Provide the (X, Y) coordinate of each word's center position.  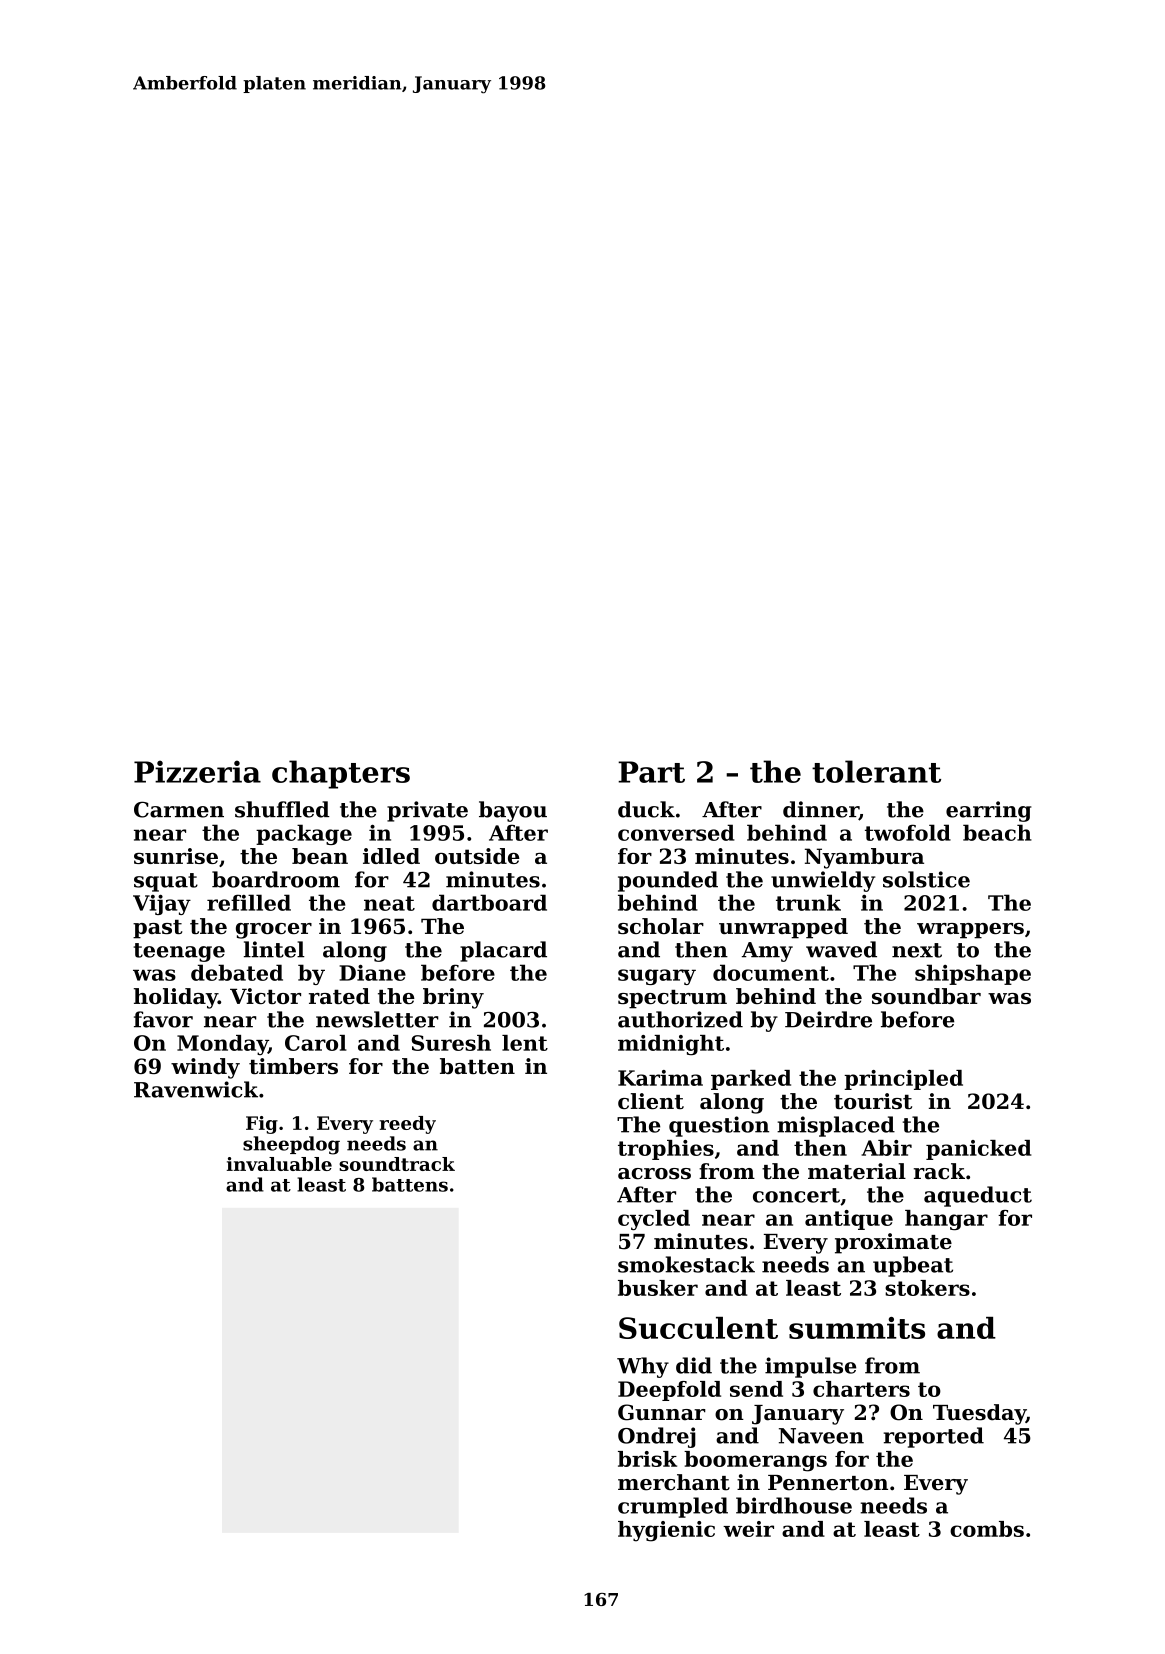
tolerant (876, 771)
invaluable (279, 1164)
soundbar (926, 996)
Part (651, 772)
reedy (408, 1125)
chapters (341, 774)
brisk (647, 1459)
